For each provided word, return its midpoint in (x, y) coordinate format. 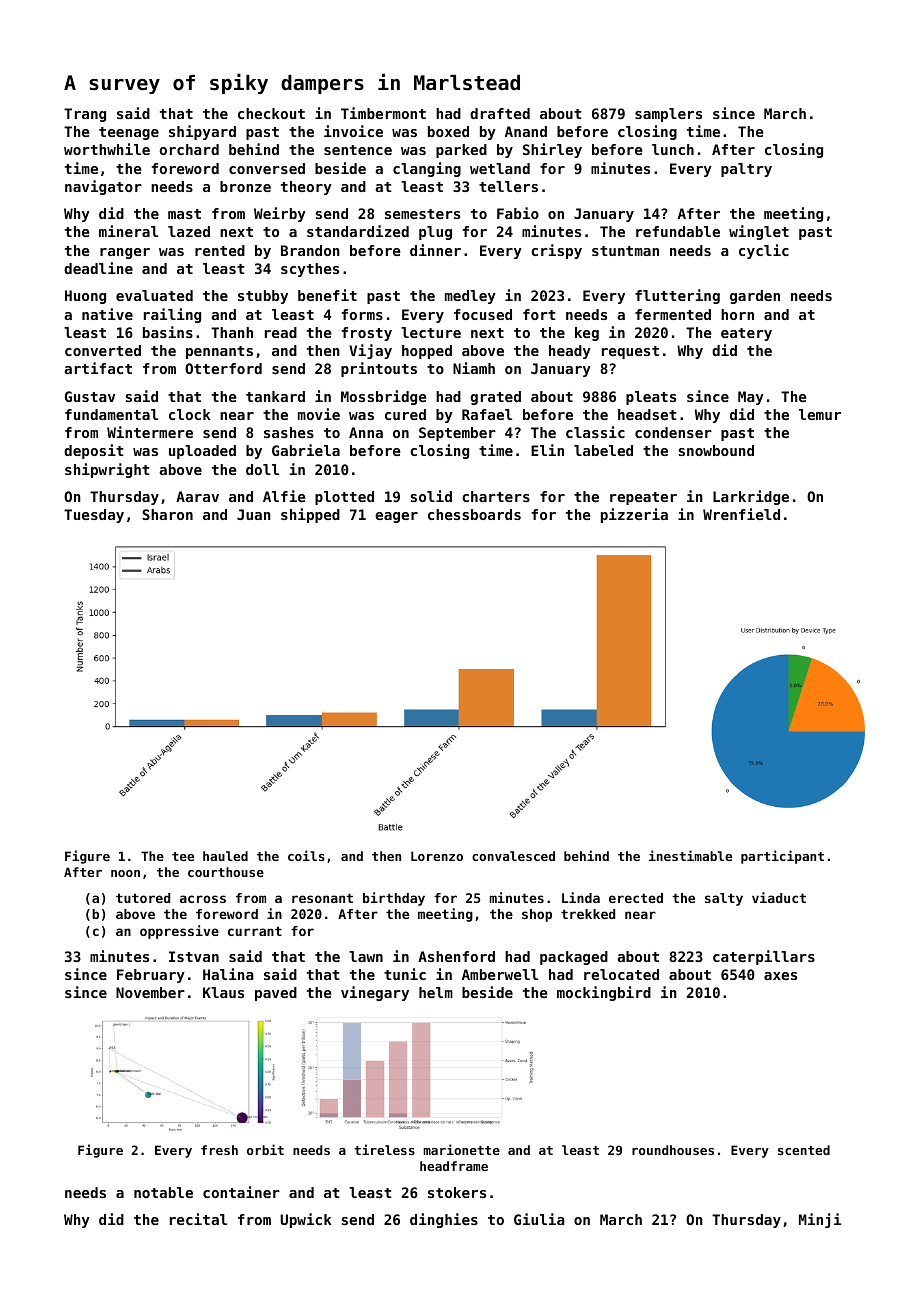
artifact (98, 368)
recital (198, 1219)
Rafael (487, 414)
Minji (820, 1220)
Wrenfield (741, 514)
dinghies (444, 1220)
